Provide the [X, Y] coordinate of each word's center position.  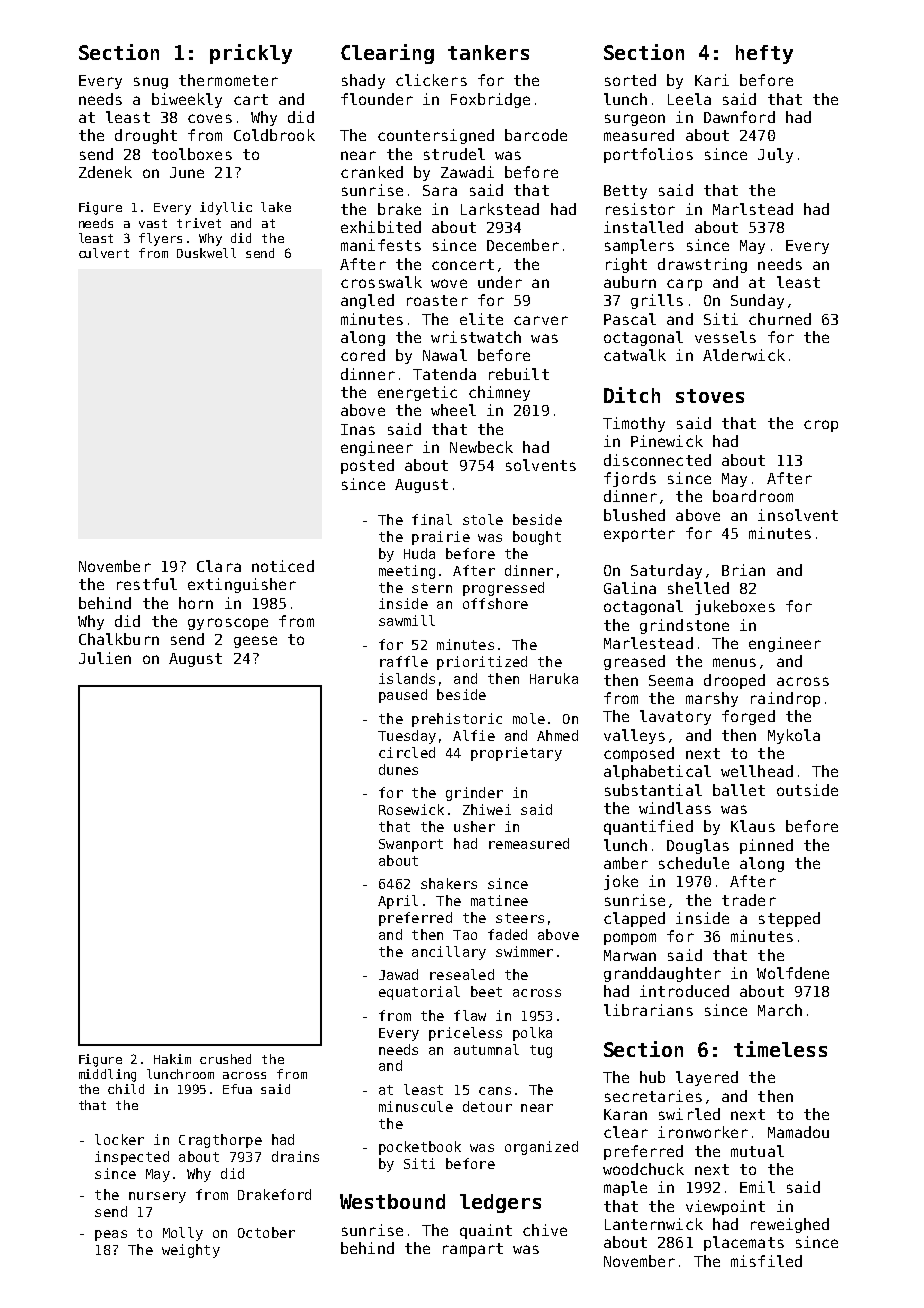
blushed [634, 515]
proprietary [516, 754]
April [398, 902]
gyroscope [228, 624]
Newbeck [481, 447]
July [775, 155]
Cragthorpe [220, 1141]
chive [545, 1230]
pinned [766, 846]
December [523, 245]
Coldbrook [274, 135]
